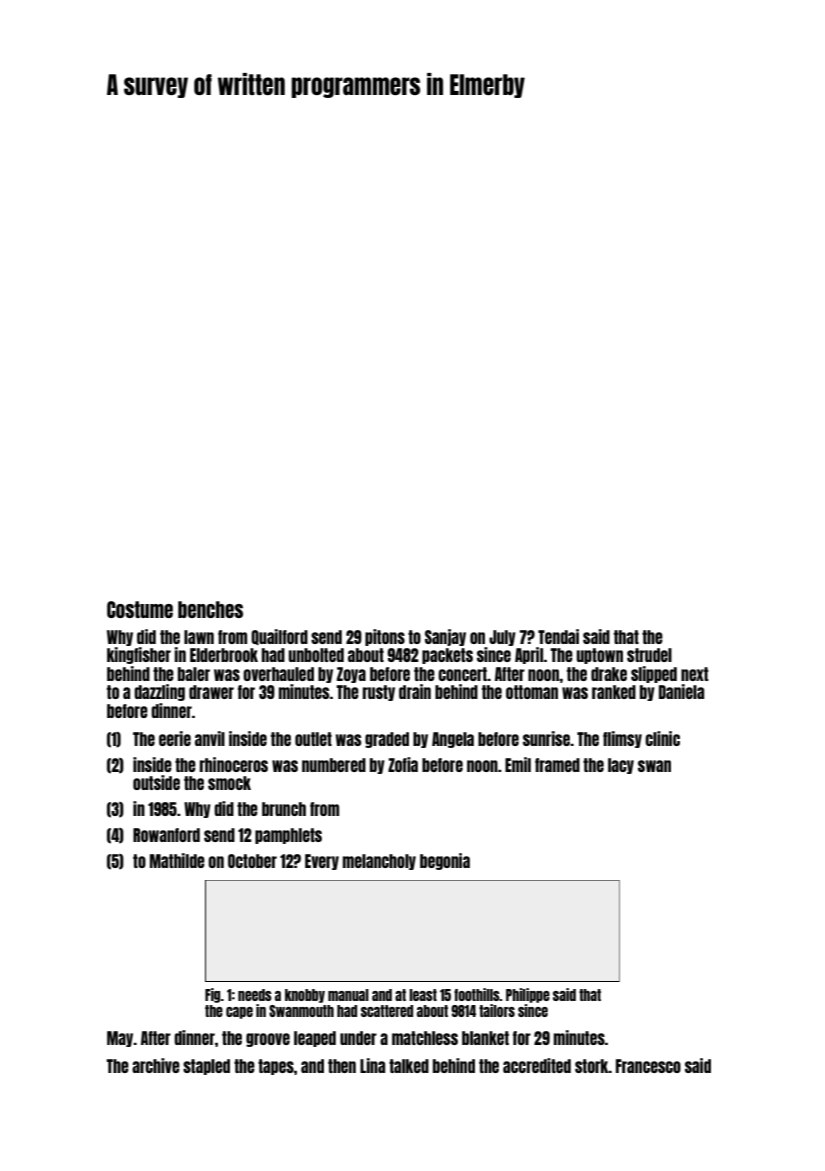 This page has width=825, height=1171. I want to click on baler, so click(194, 674).
